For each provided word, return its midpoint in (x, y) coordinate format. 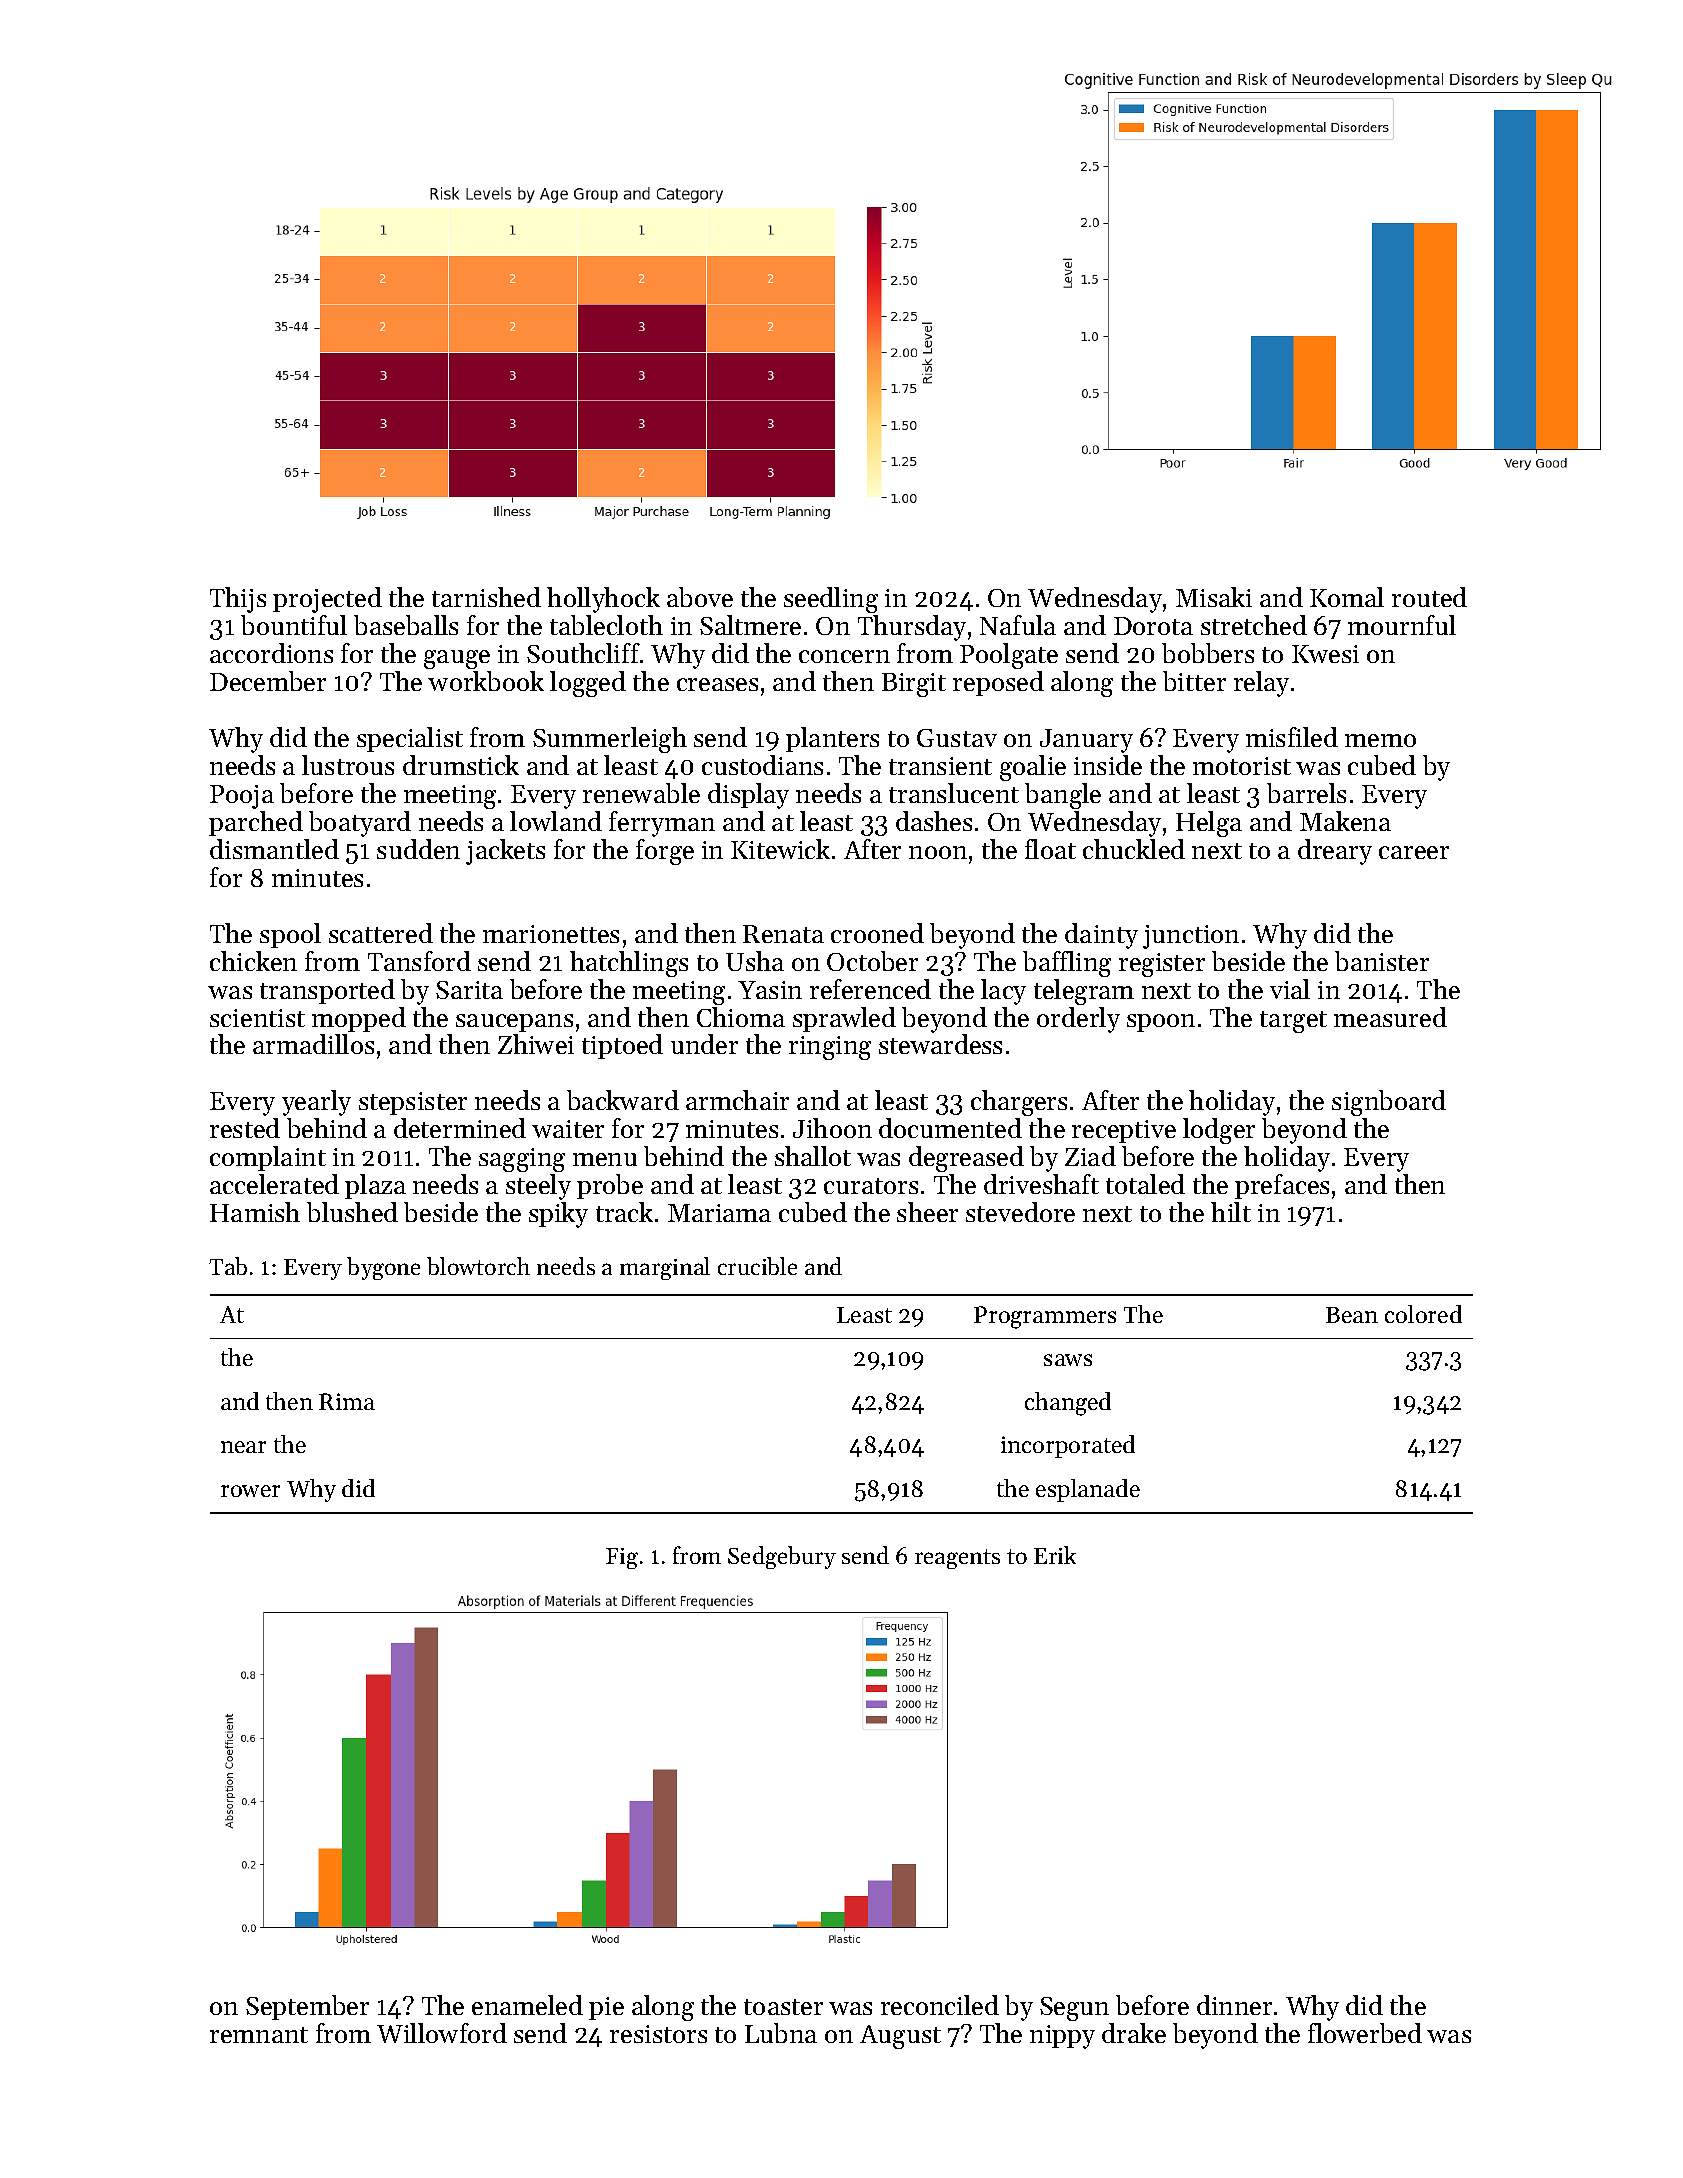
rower (250, 1491)
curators (871, 1186)
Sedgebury (782, 1557)
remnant (259, 2035)
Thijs (238, 600)
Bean (1352, 1315)
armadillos (313, 1044)
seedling (831, 600)
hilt (1231, 1212)
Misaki (1214, 597)
